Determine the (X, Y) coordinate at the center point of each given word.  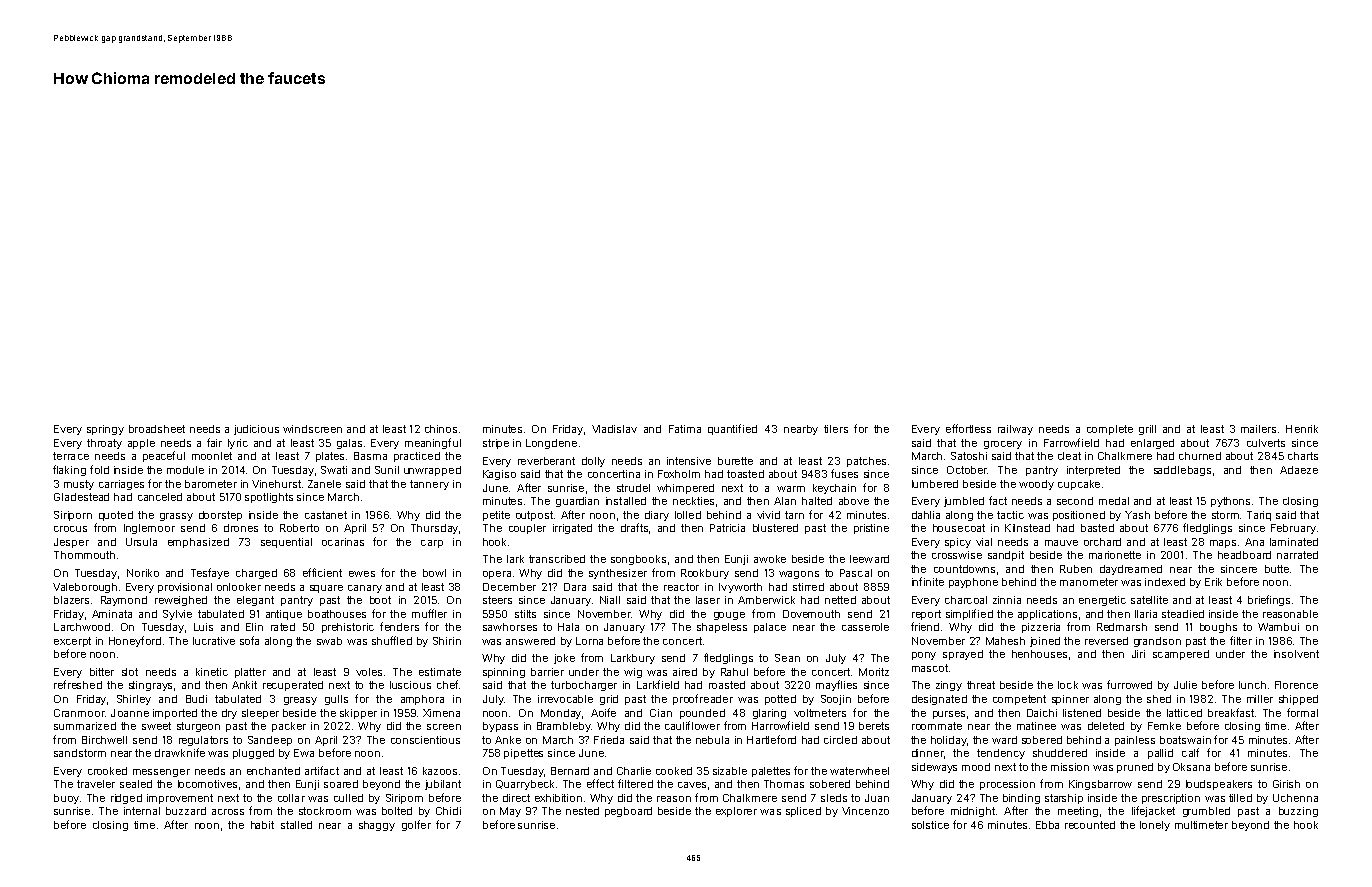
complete (1110, 430)
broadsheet (157, 429)
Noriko (143, 573)
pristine (871, 529)
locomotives (207, 784)
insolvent (1296, 654)
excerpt (72, 642)
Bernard (570, 771)
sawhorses (510, 627)
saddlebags (1182, 471)
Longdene (551, 444)
